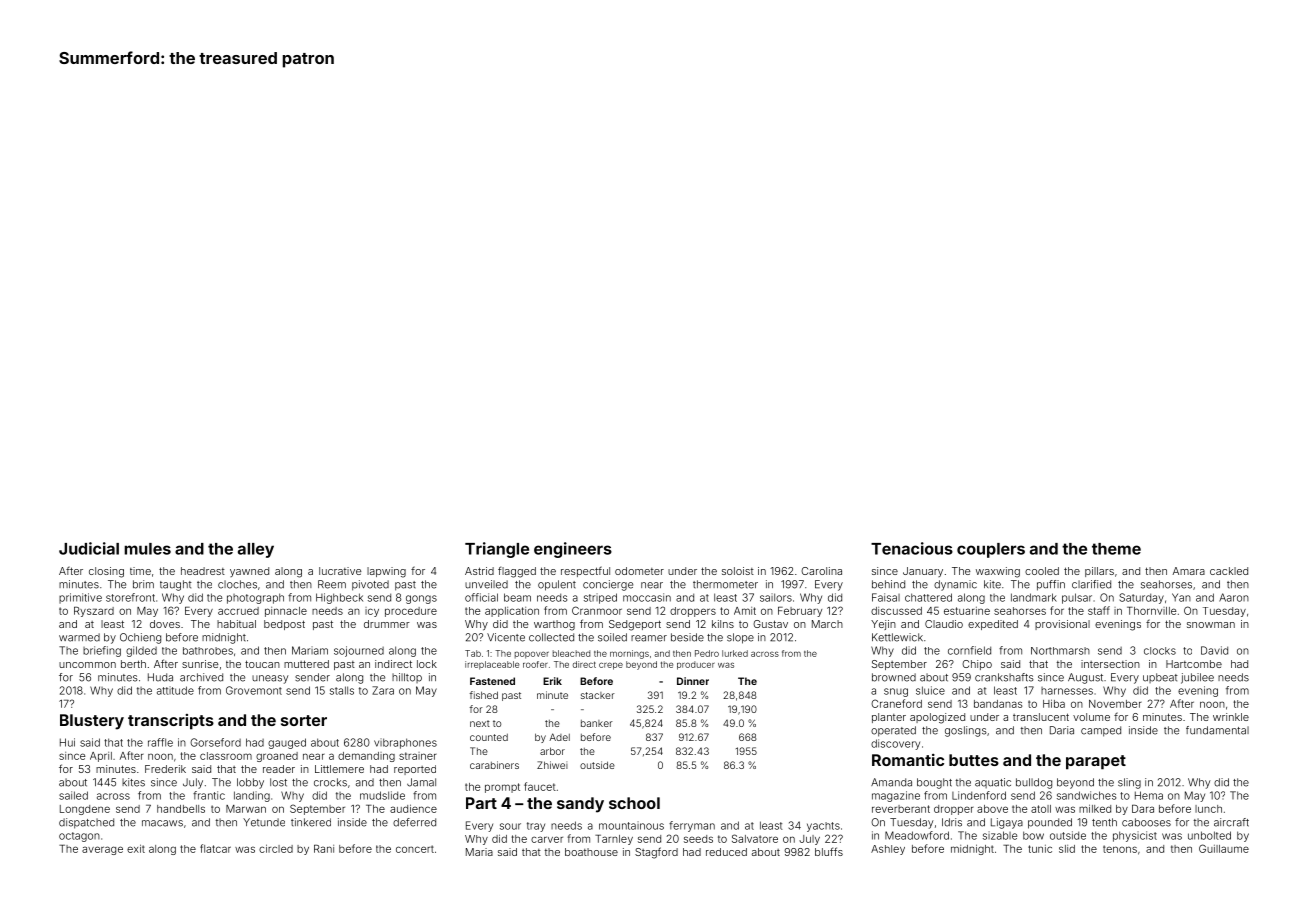 This image has height=924, width=1308. Describe the element at coordinates (67, 742) in the image. I see `Hui` at that location.
